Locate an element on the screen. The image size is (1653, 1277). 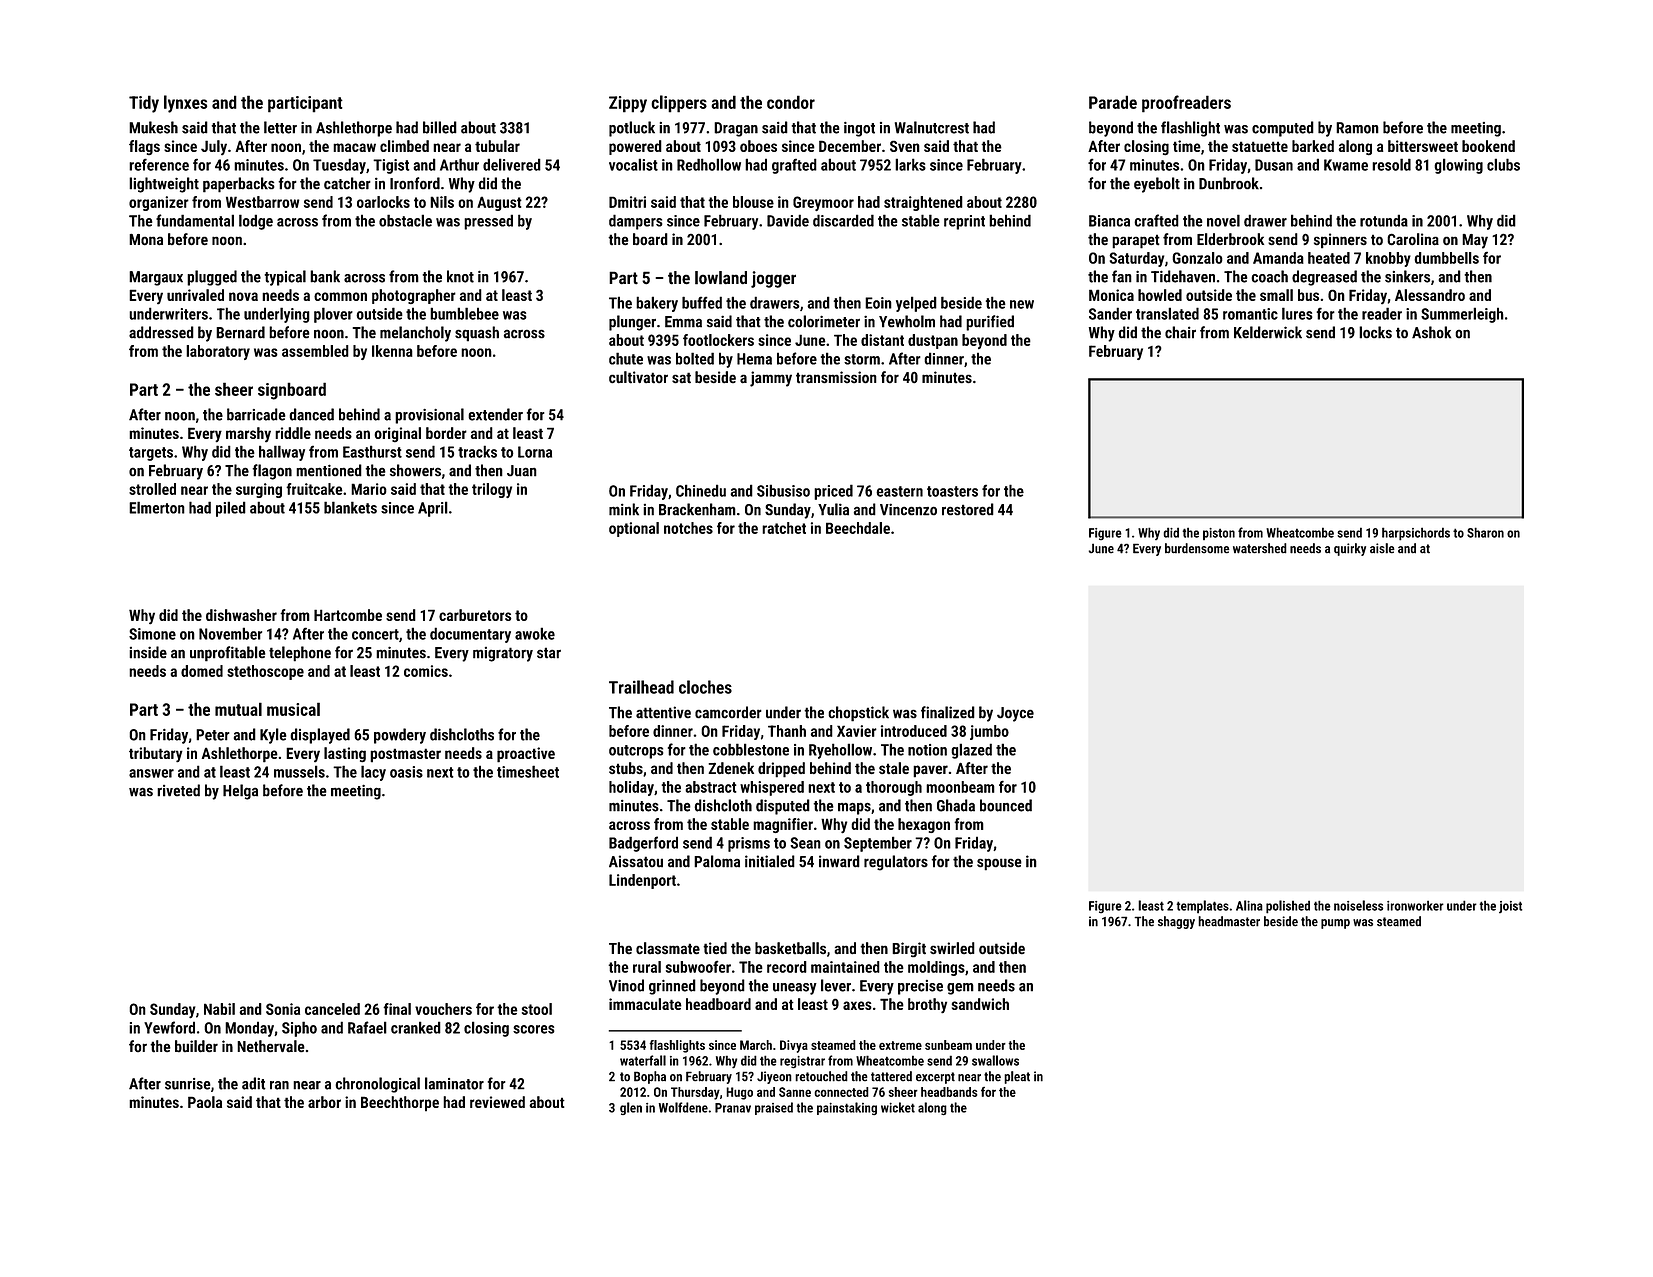
Sibusiso is located at coordinates (783, 490).
